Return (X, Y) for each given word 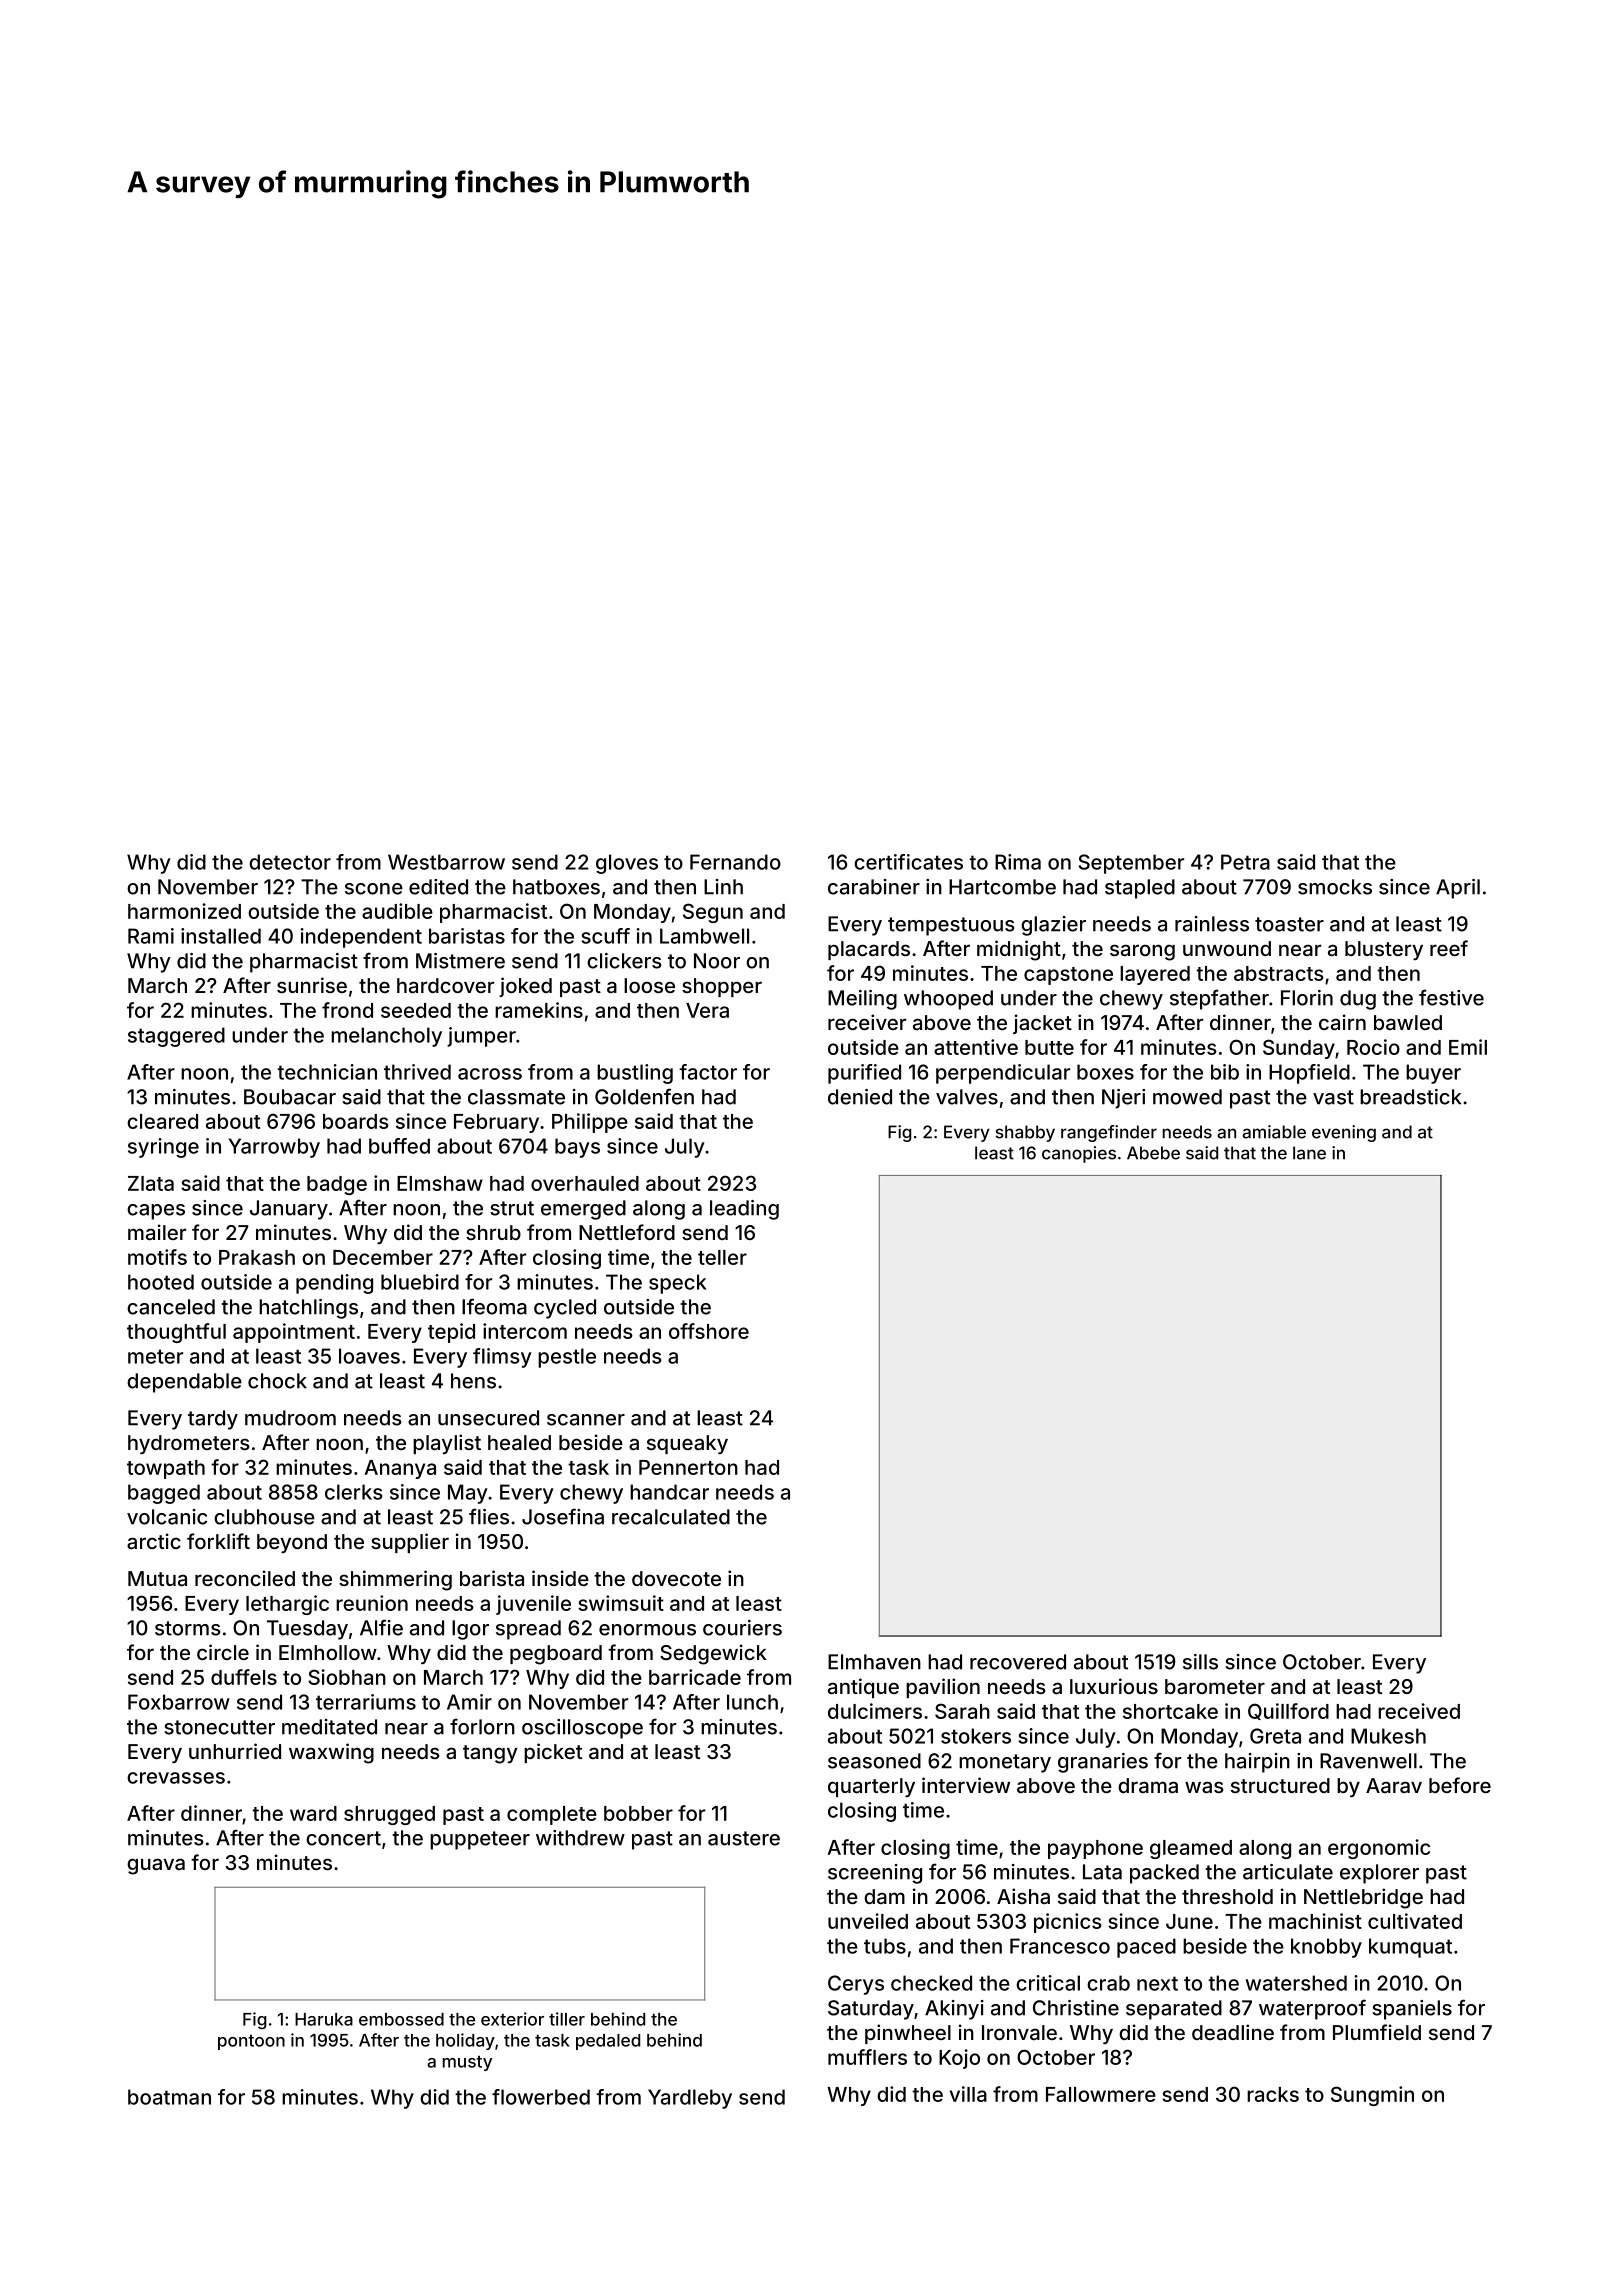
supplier (410, 1543)
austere (744, 1838)
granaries (1103, 1763)
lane (1309, 1153)
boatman (169, 2097)
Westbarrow (446, 862)
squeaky (687, 1444)
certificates (908, 862)
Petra (1245, 862)
